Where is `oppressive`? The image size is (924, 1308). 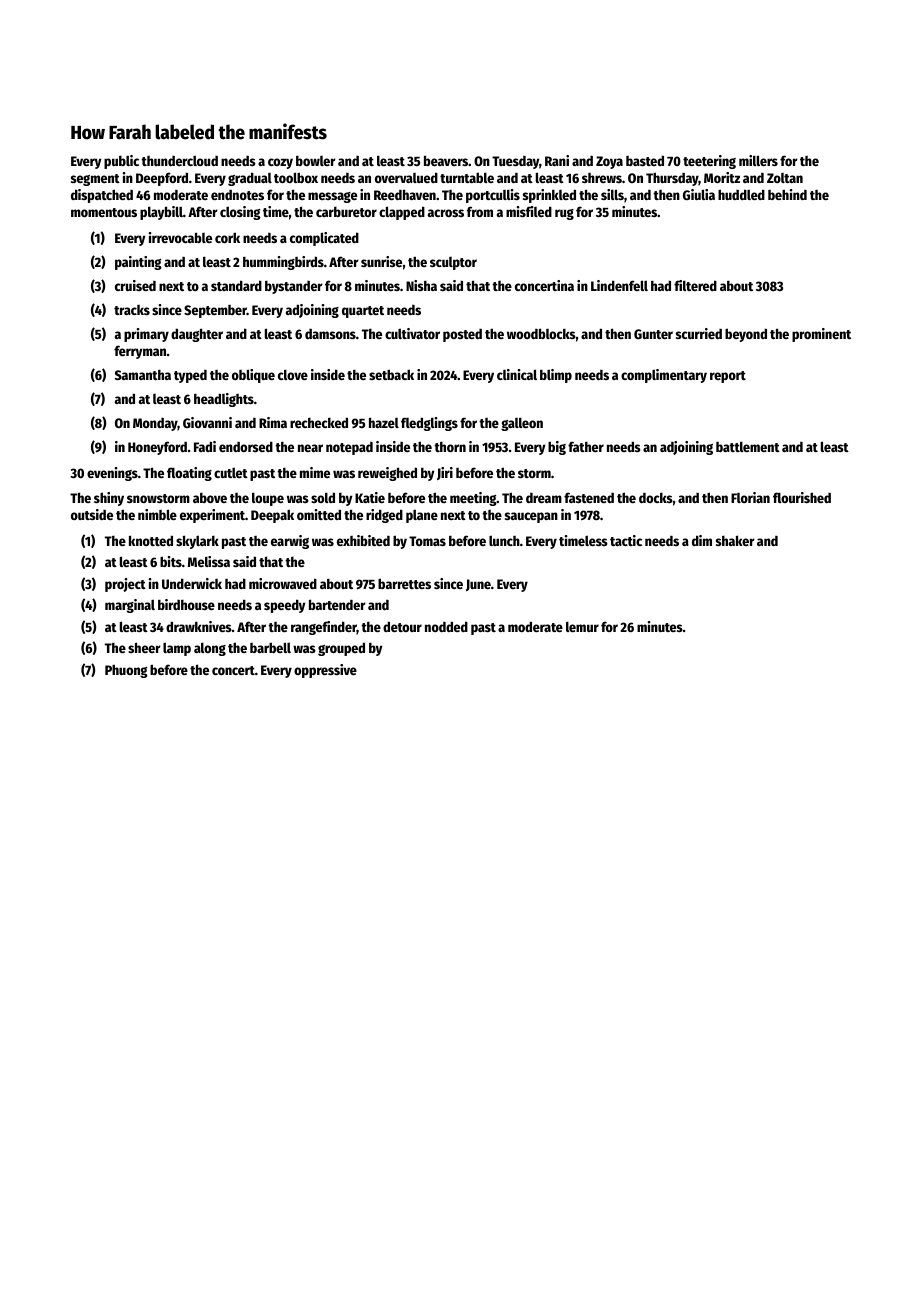
oppressive is located at coordinates (325, 671).
